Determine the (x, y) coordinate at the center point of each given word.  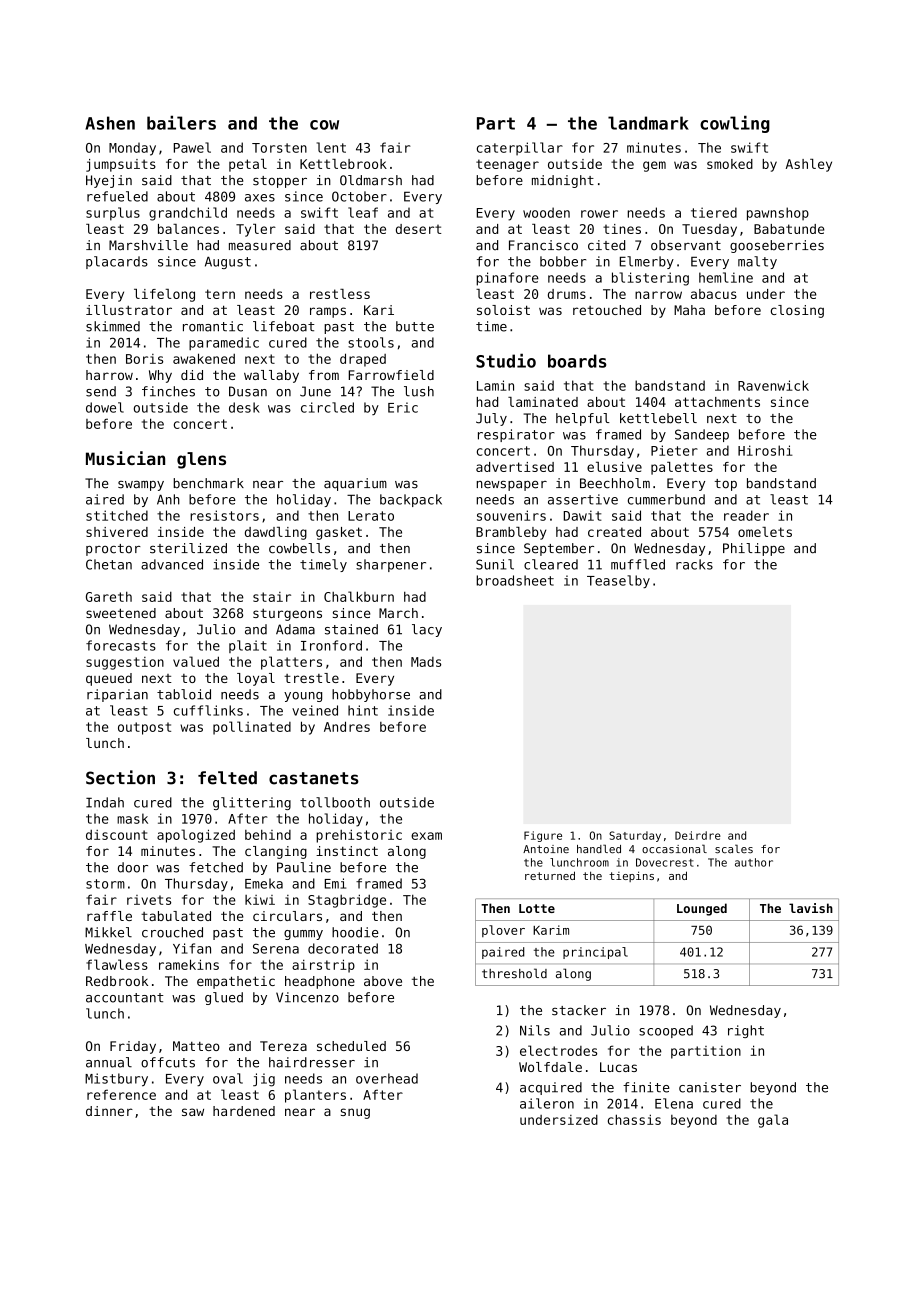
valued (196, 661)
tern (220, 294)
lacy (427, 630)
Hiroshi (765, 450)
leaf (363, 212)
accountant (125, 998)
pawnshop (778, 214)
